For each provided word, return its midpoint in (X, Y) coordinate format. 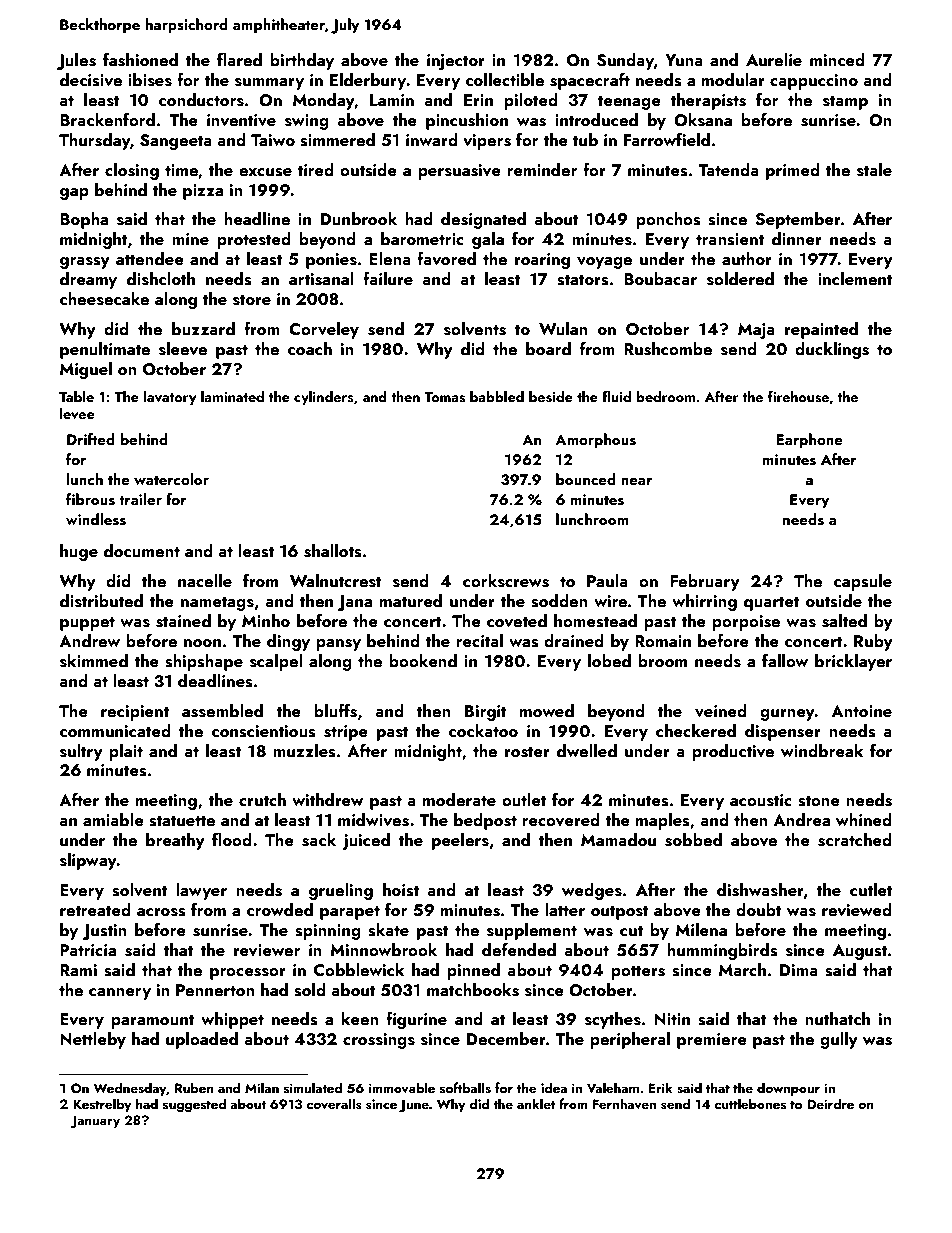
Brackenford (107, 119)
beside (551, 397)
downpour (788, 1089)
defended (519, 949)
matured (411, 600)
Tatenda (728, 169)
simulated (313, 1087)
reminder (542, 169)
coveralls (334, 1104)
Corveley (324, 330)
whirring (704, 602)
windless (96, 519)
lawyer (201, 891)
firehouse (798, 396)
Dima (799, 970)
